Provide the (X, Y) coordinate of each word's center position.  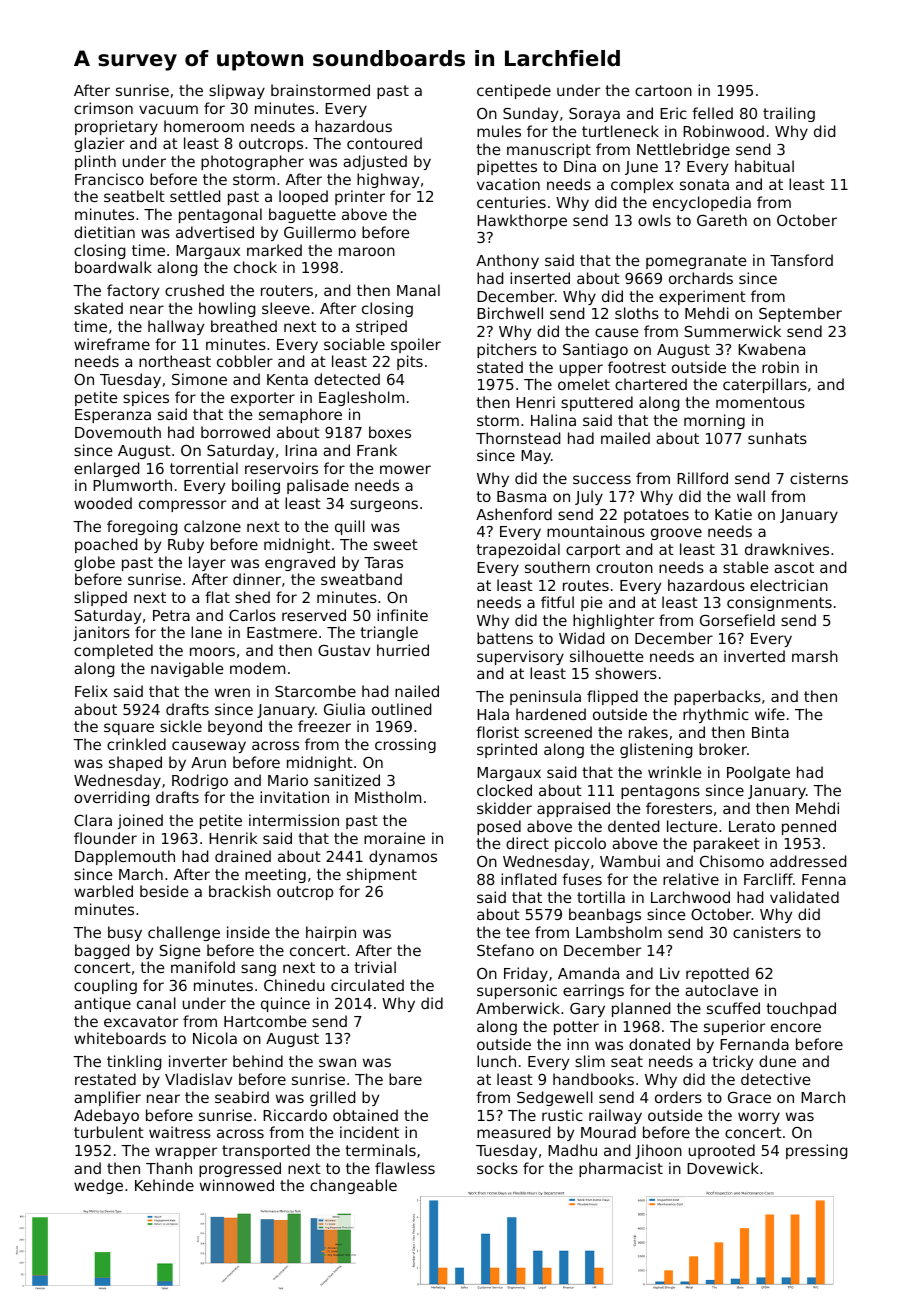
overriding (111, 798)
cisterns (819, 478)
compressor (182, 506)
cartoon (663, 90)
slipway (237, 91)
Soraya (594, 115)
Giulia (344, 709)
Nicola (215, 1038)
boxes (390, 432)
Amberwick (518, 1008)
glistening (656, 750)
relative (691, 879)
